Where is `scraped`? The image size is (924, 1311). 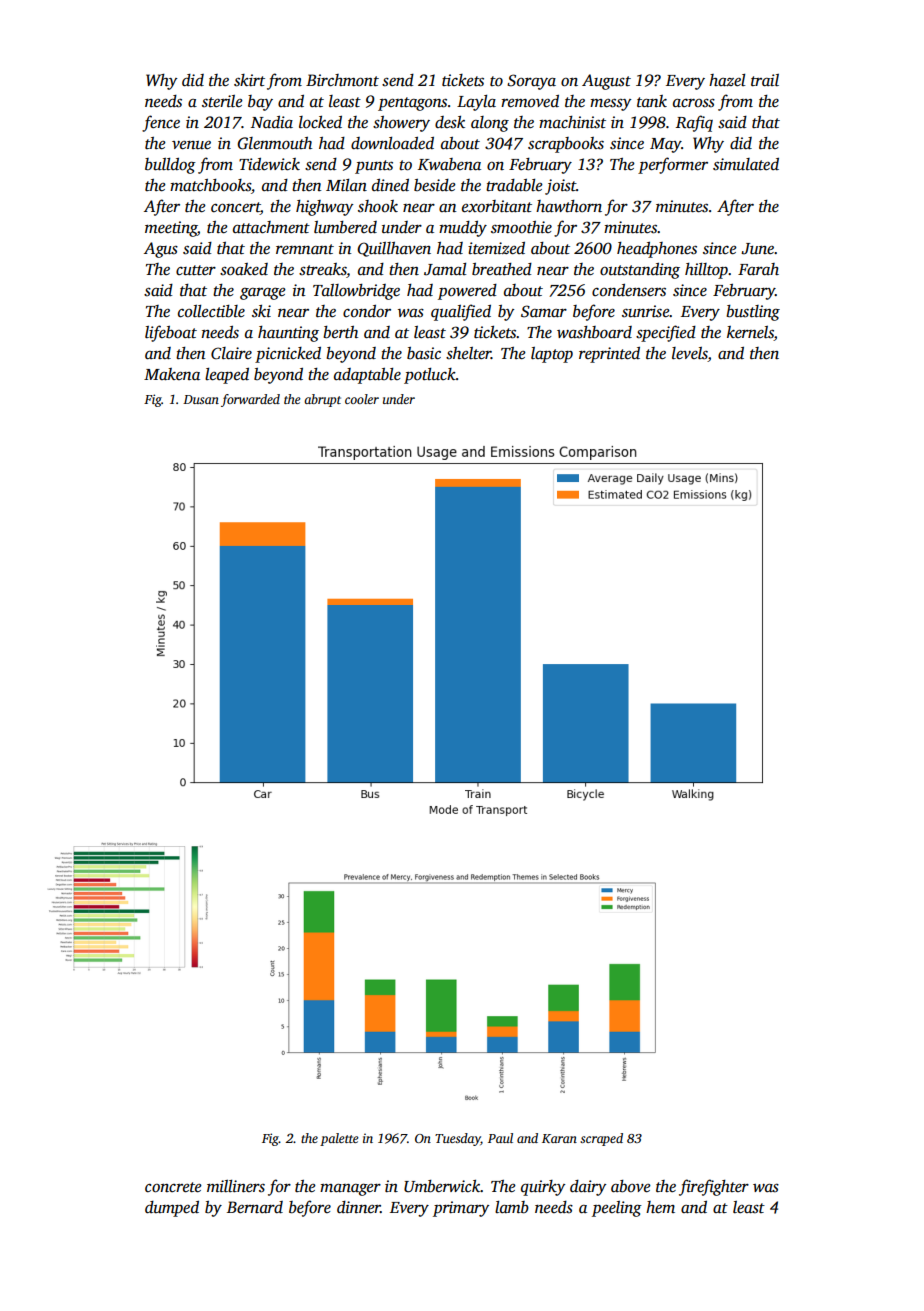
scraped is located at coordinates (601, 1139).
